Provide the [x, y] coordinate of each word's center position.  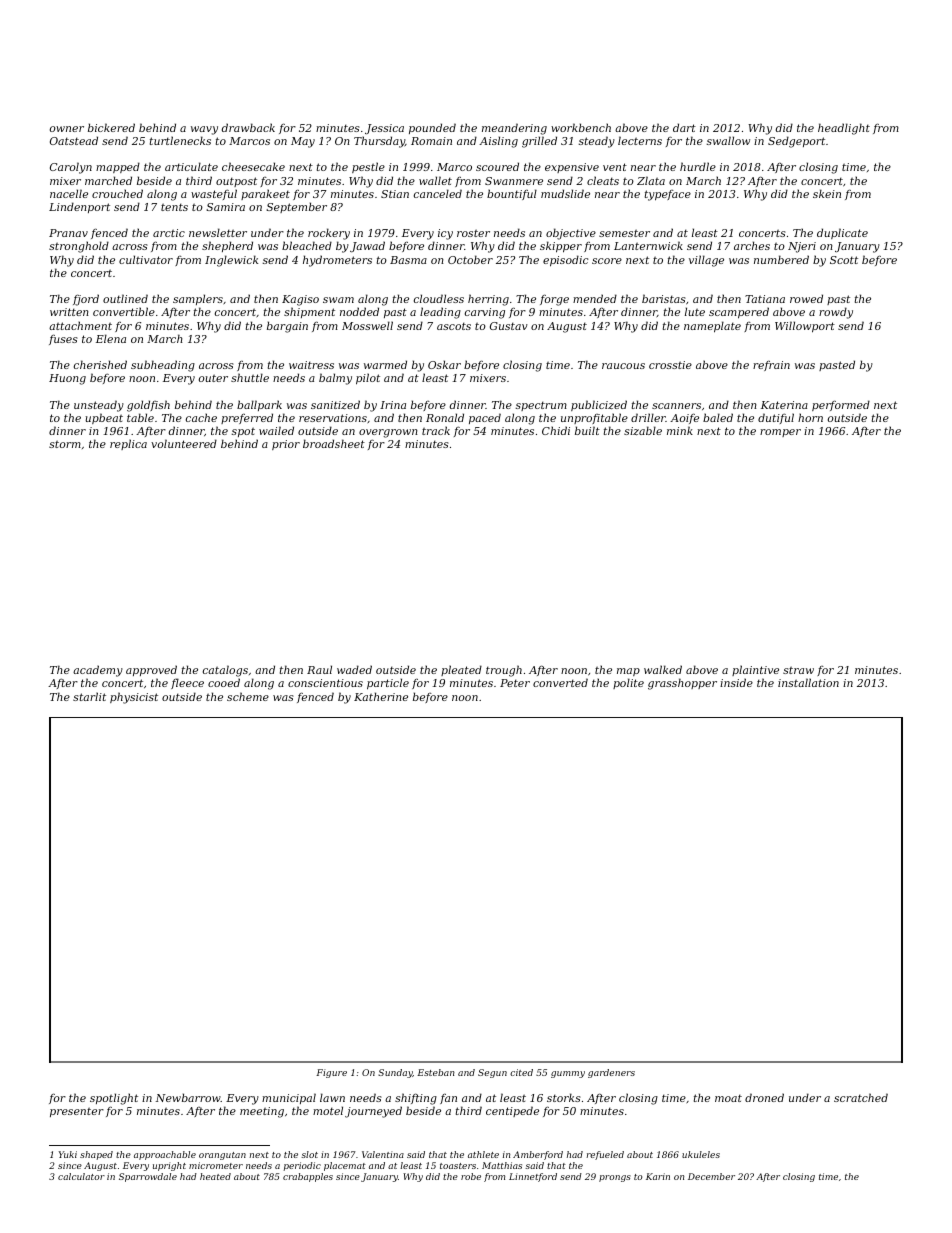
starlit [89, 696]
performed [841, 405]
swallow [728, 140]
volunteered [184, 443]
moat [728, 1098]
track [436, 430]
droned [764, 1097]
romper [780, 433]
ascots [454, 326]
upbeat [104, 418]
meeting [262, 1112]
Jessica [384, 129]
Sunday [395, 1073]
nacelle [69, 193]
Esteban [436, 1072]
